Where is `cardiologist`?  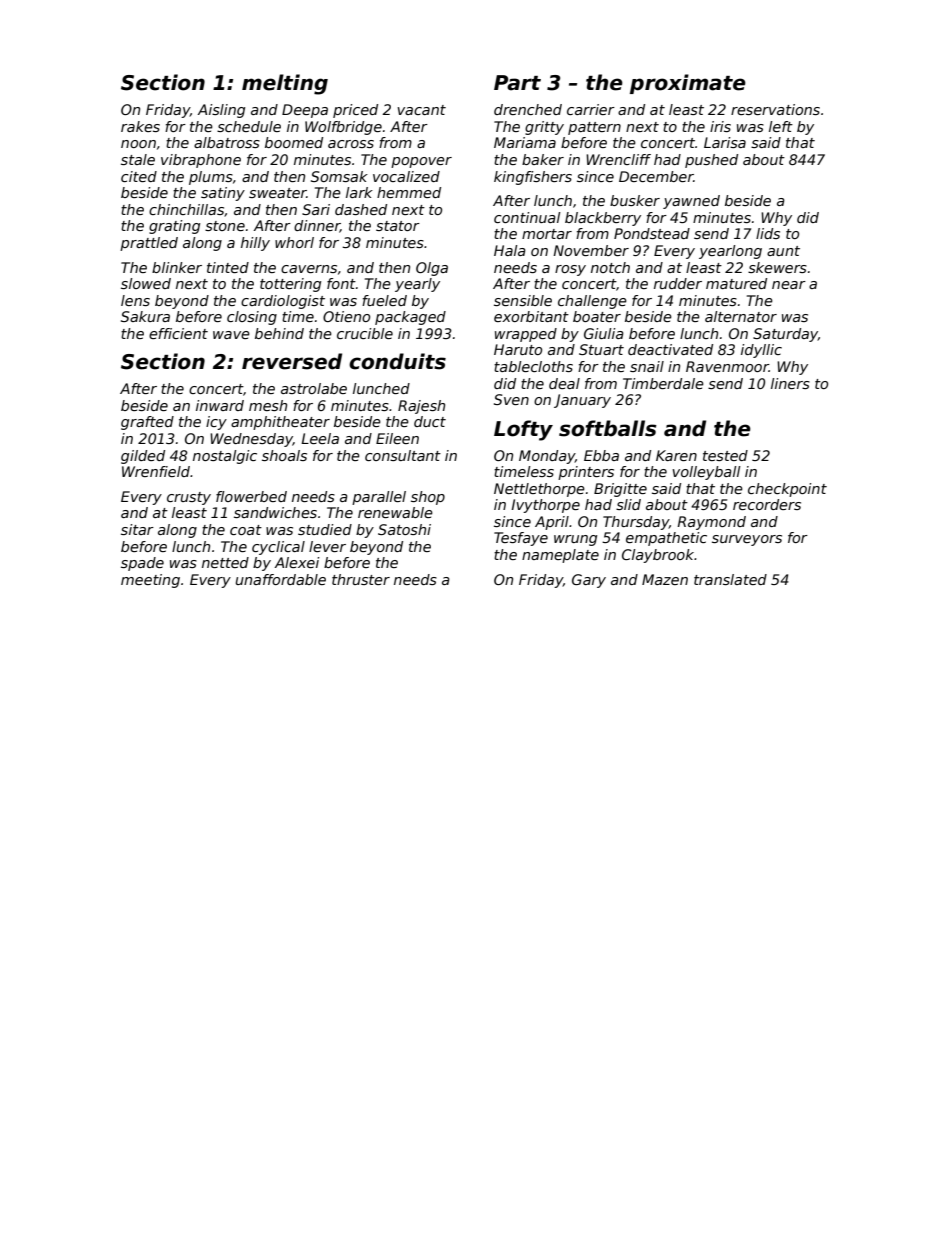 cardiologist is located at coordinates (283, 302).
